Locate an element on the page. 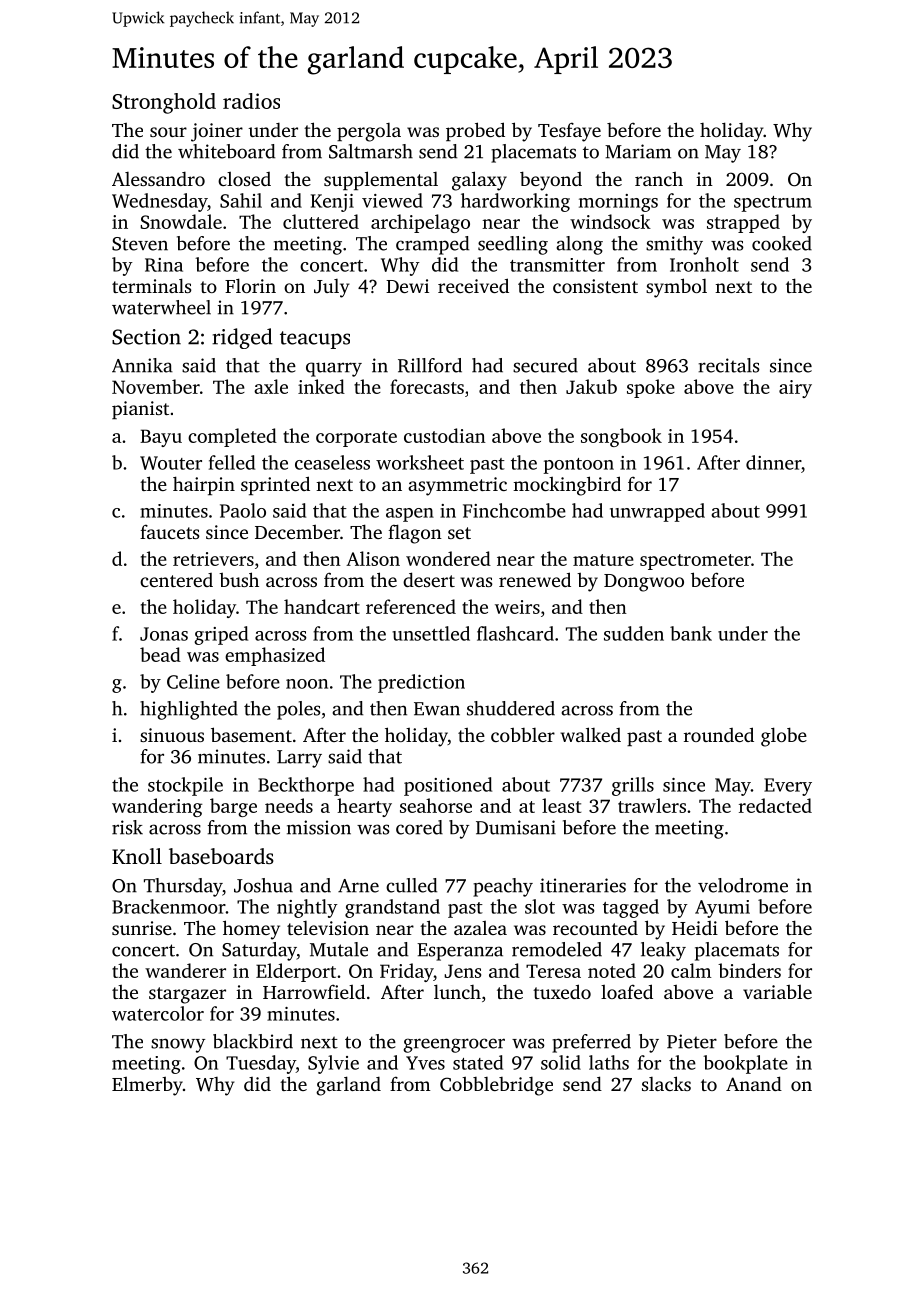 The height and width of the image is (1308, 924). referenced is located at coordinates (411, 606).
